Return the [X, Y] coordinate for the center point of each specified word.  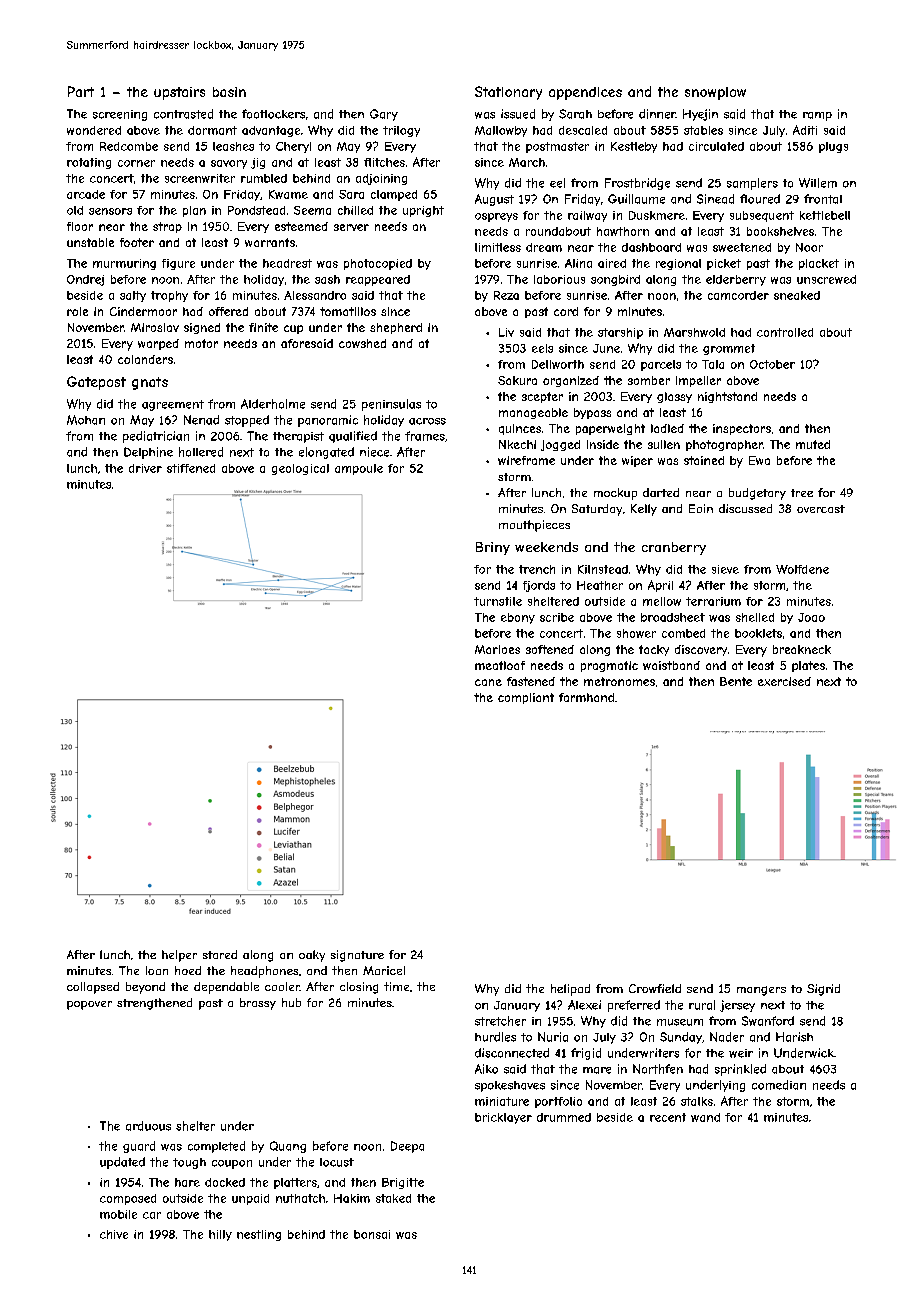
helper [179, 956]
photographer [724, 445]
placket [819, 264]
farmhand [586, 697]
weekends [546, 547]
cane [488, 682]
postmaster [557, 147]
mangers [761, 991]
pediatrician [156, 437]
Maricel [384, 970]
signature [357, 956]
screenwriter [200, 178]
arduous [148, 1126]
